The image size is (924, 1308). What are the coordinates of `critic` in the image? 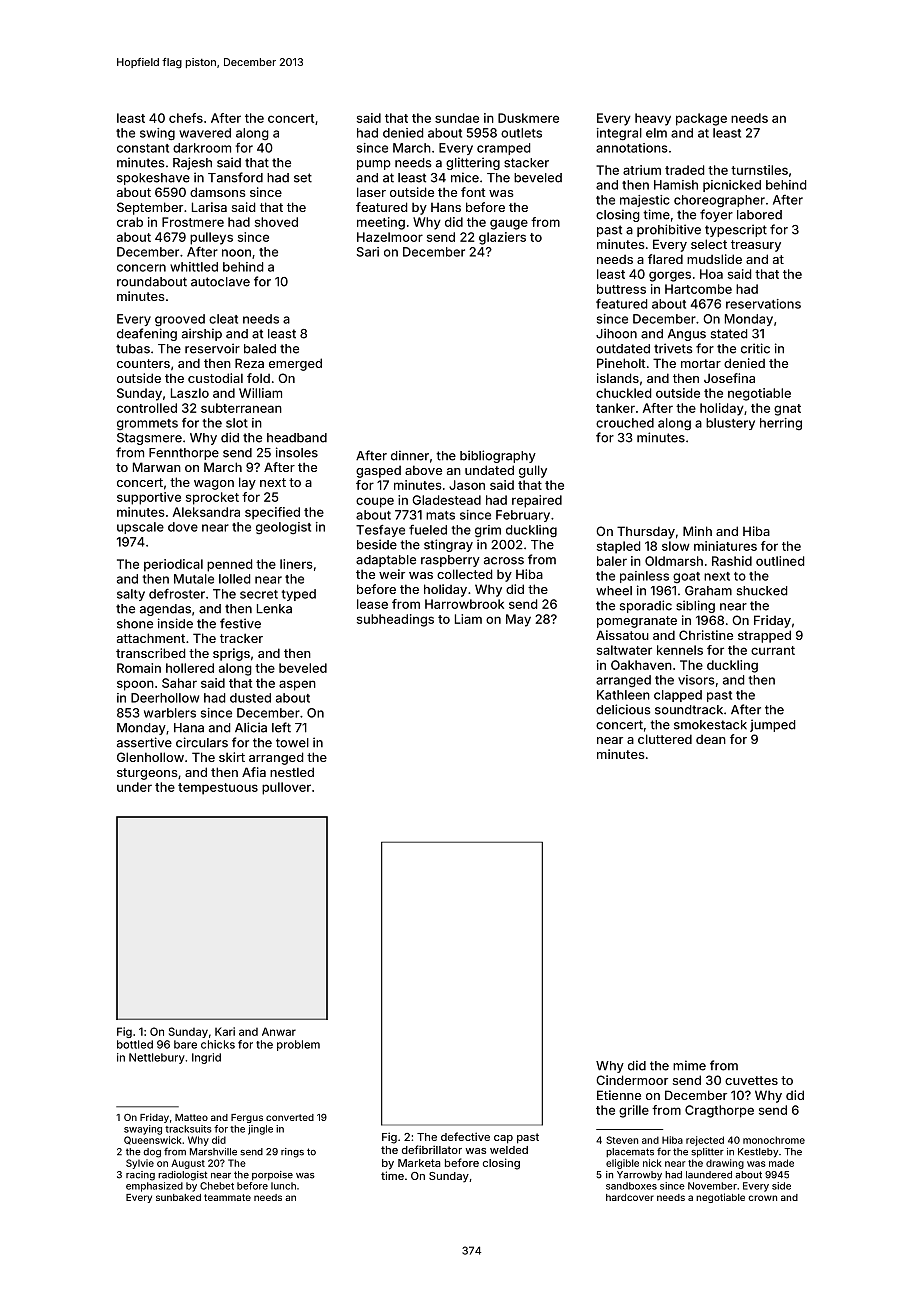 It's located at (755, 348).
